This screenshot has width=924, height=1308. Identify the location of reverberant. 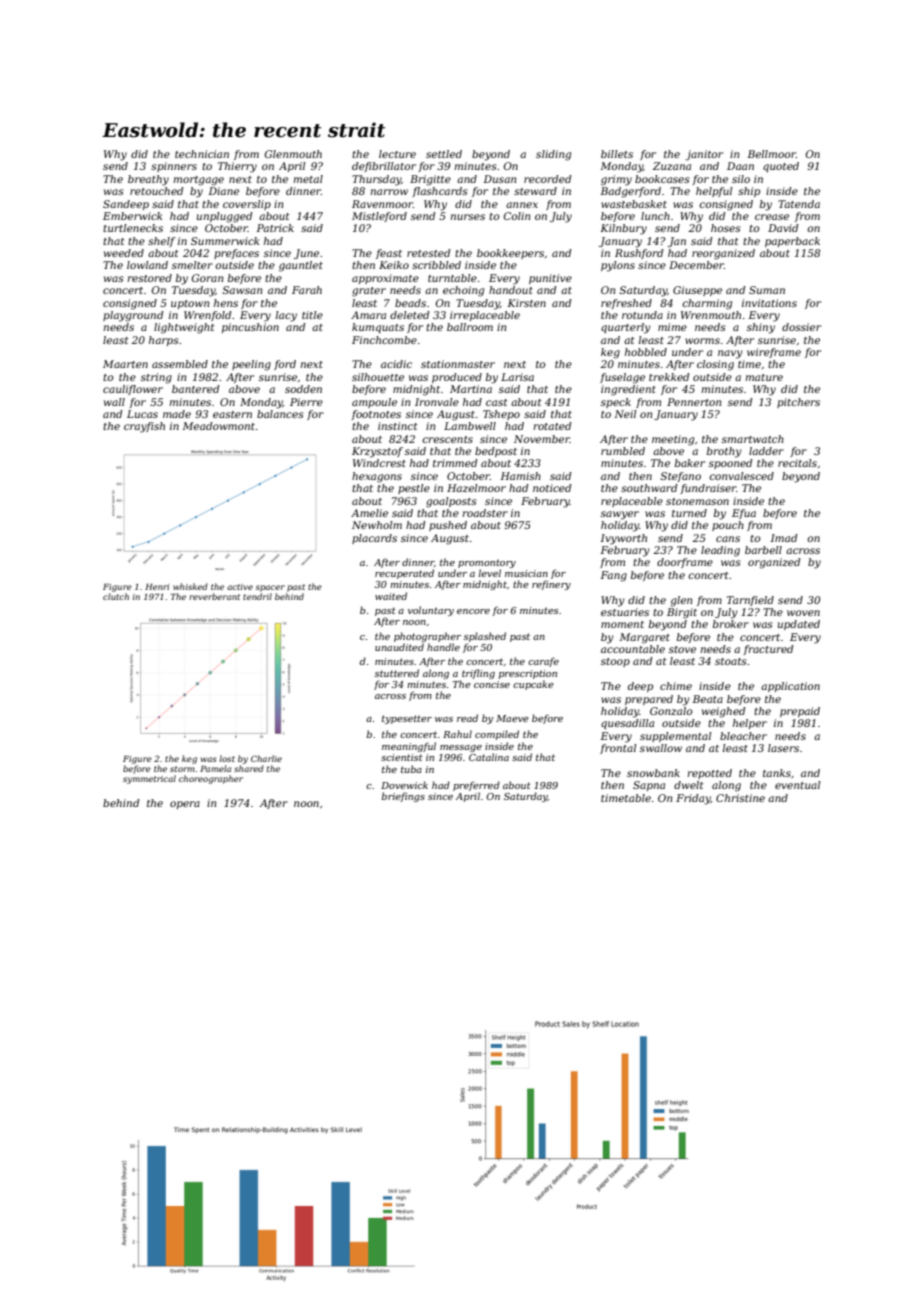
(214, 596).
